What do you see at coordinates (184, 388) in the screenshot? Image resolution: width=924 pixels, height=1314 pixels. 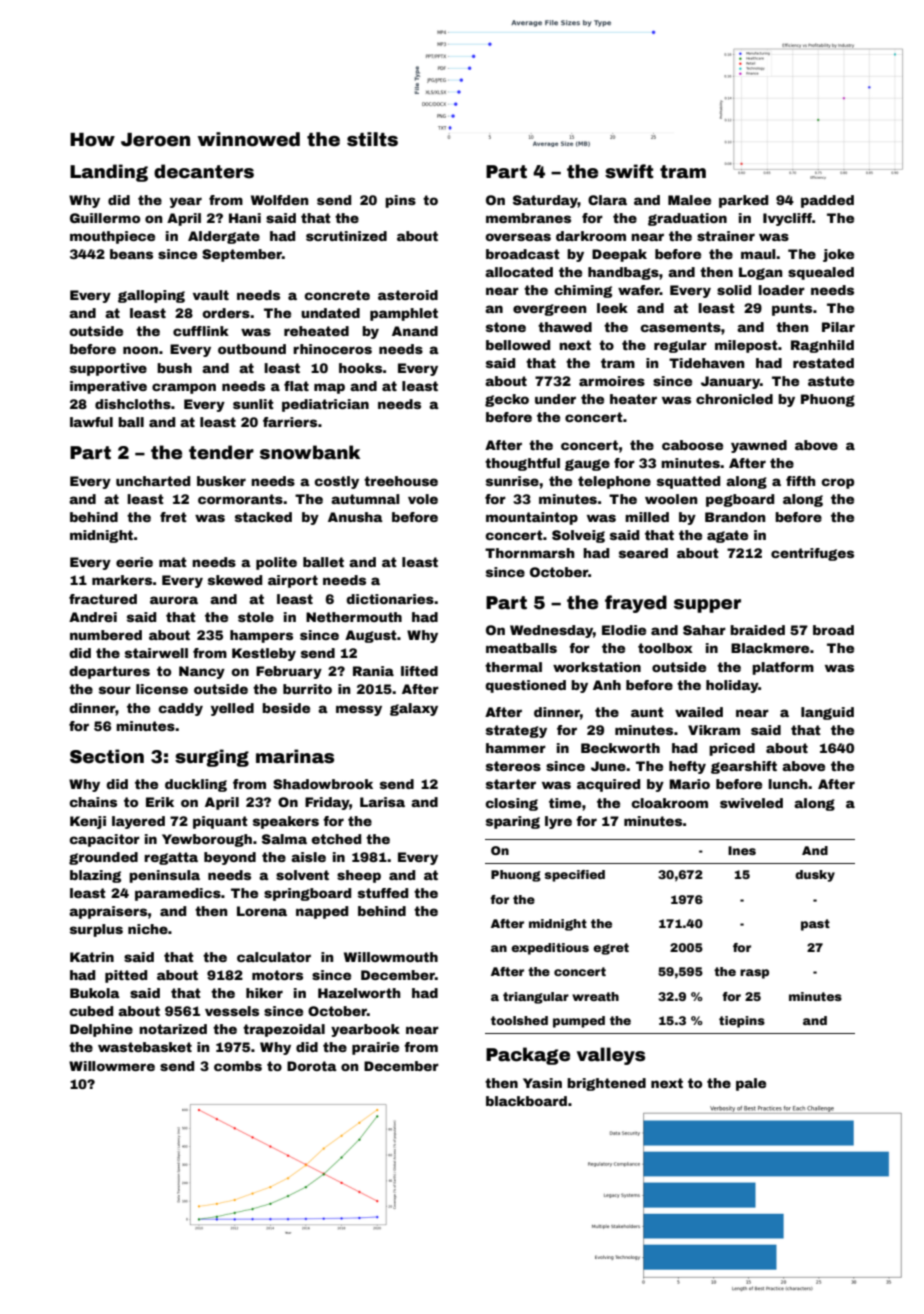 I see `crampon` at bounding box center [184, 388].
